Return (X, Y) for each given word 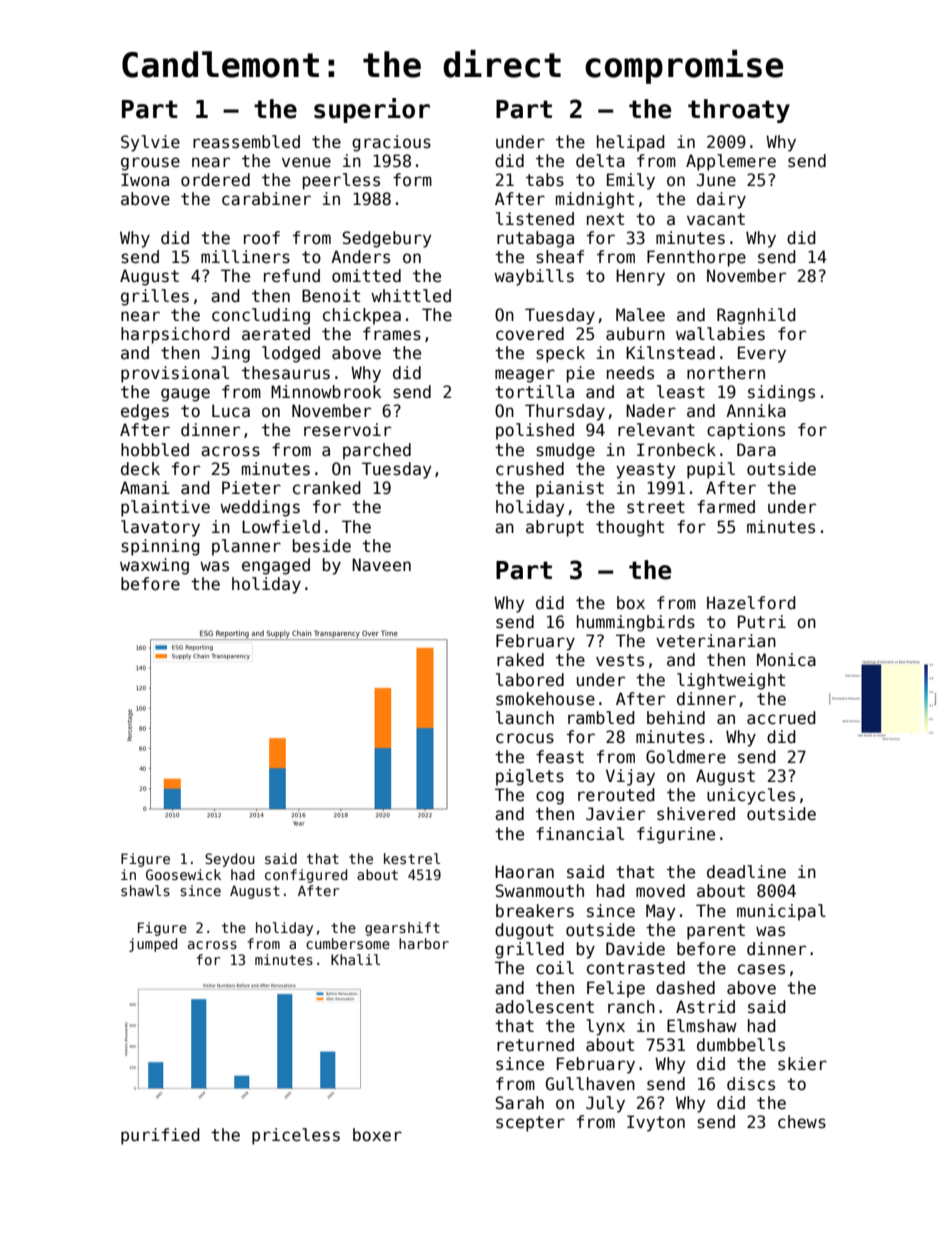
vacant (716, 219)
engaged (276, 566)
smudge (565, 451)
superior (372, 110)
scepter (530, 1124)
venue (306, 162)
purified (160, 1136)
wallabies (720, 334)
